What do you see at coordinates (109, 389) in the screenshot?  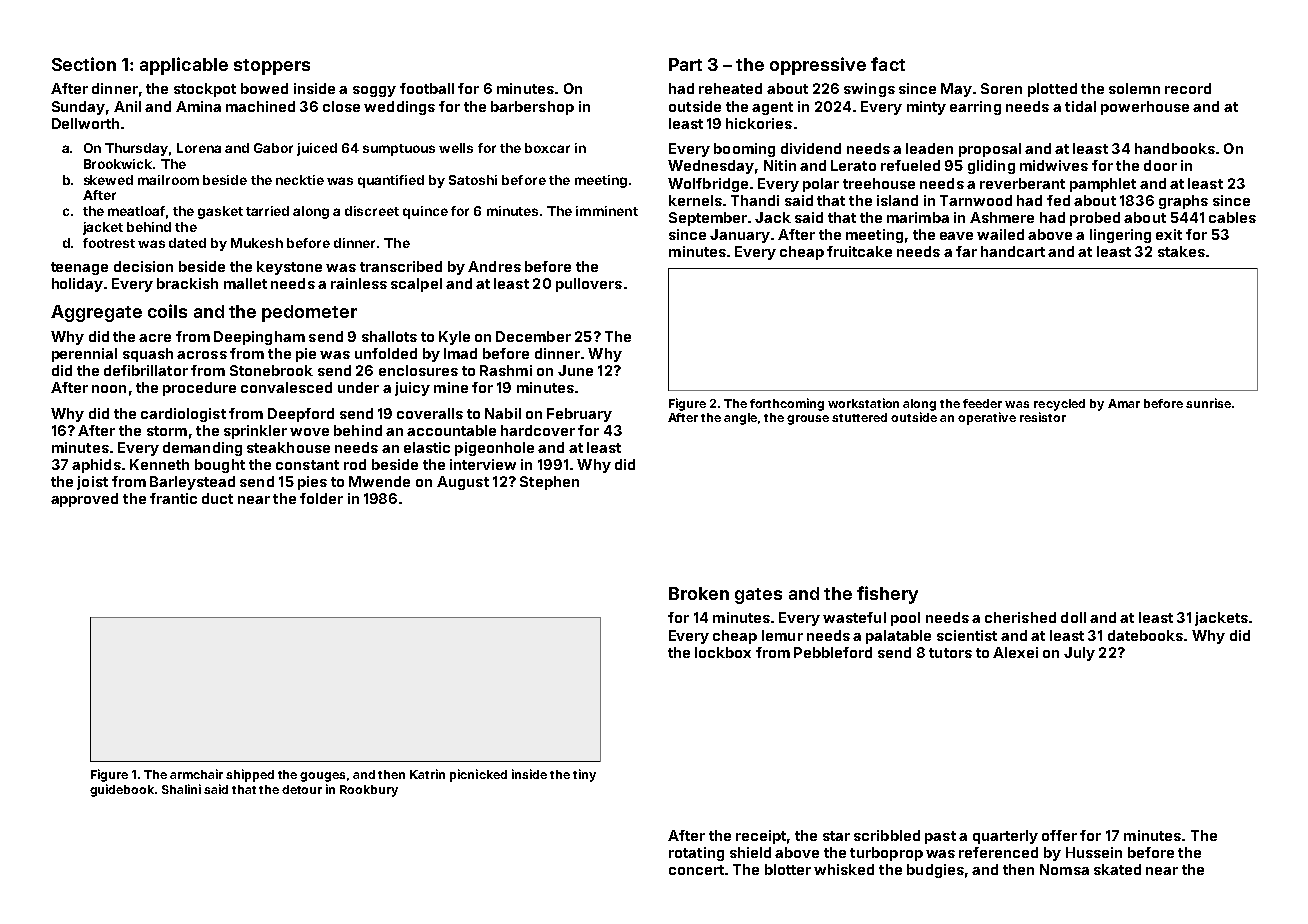 I see `noon` at bounding box center [109, 389].
